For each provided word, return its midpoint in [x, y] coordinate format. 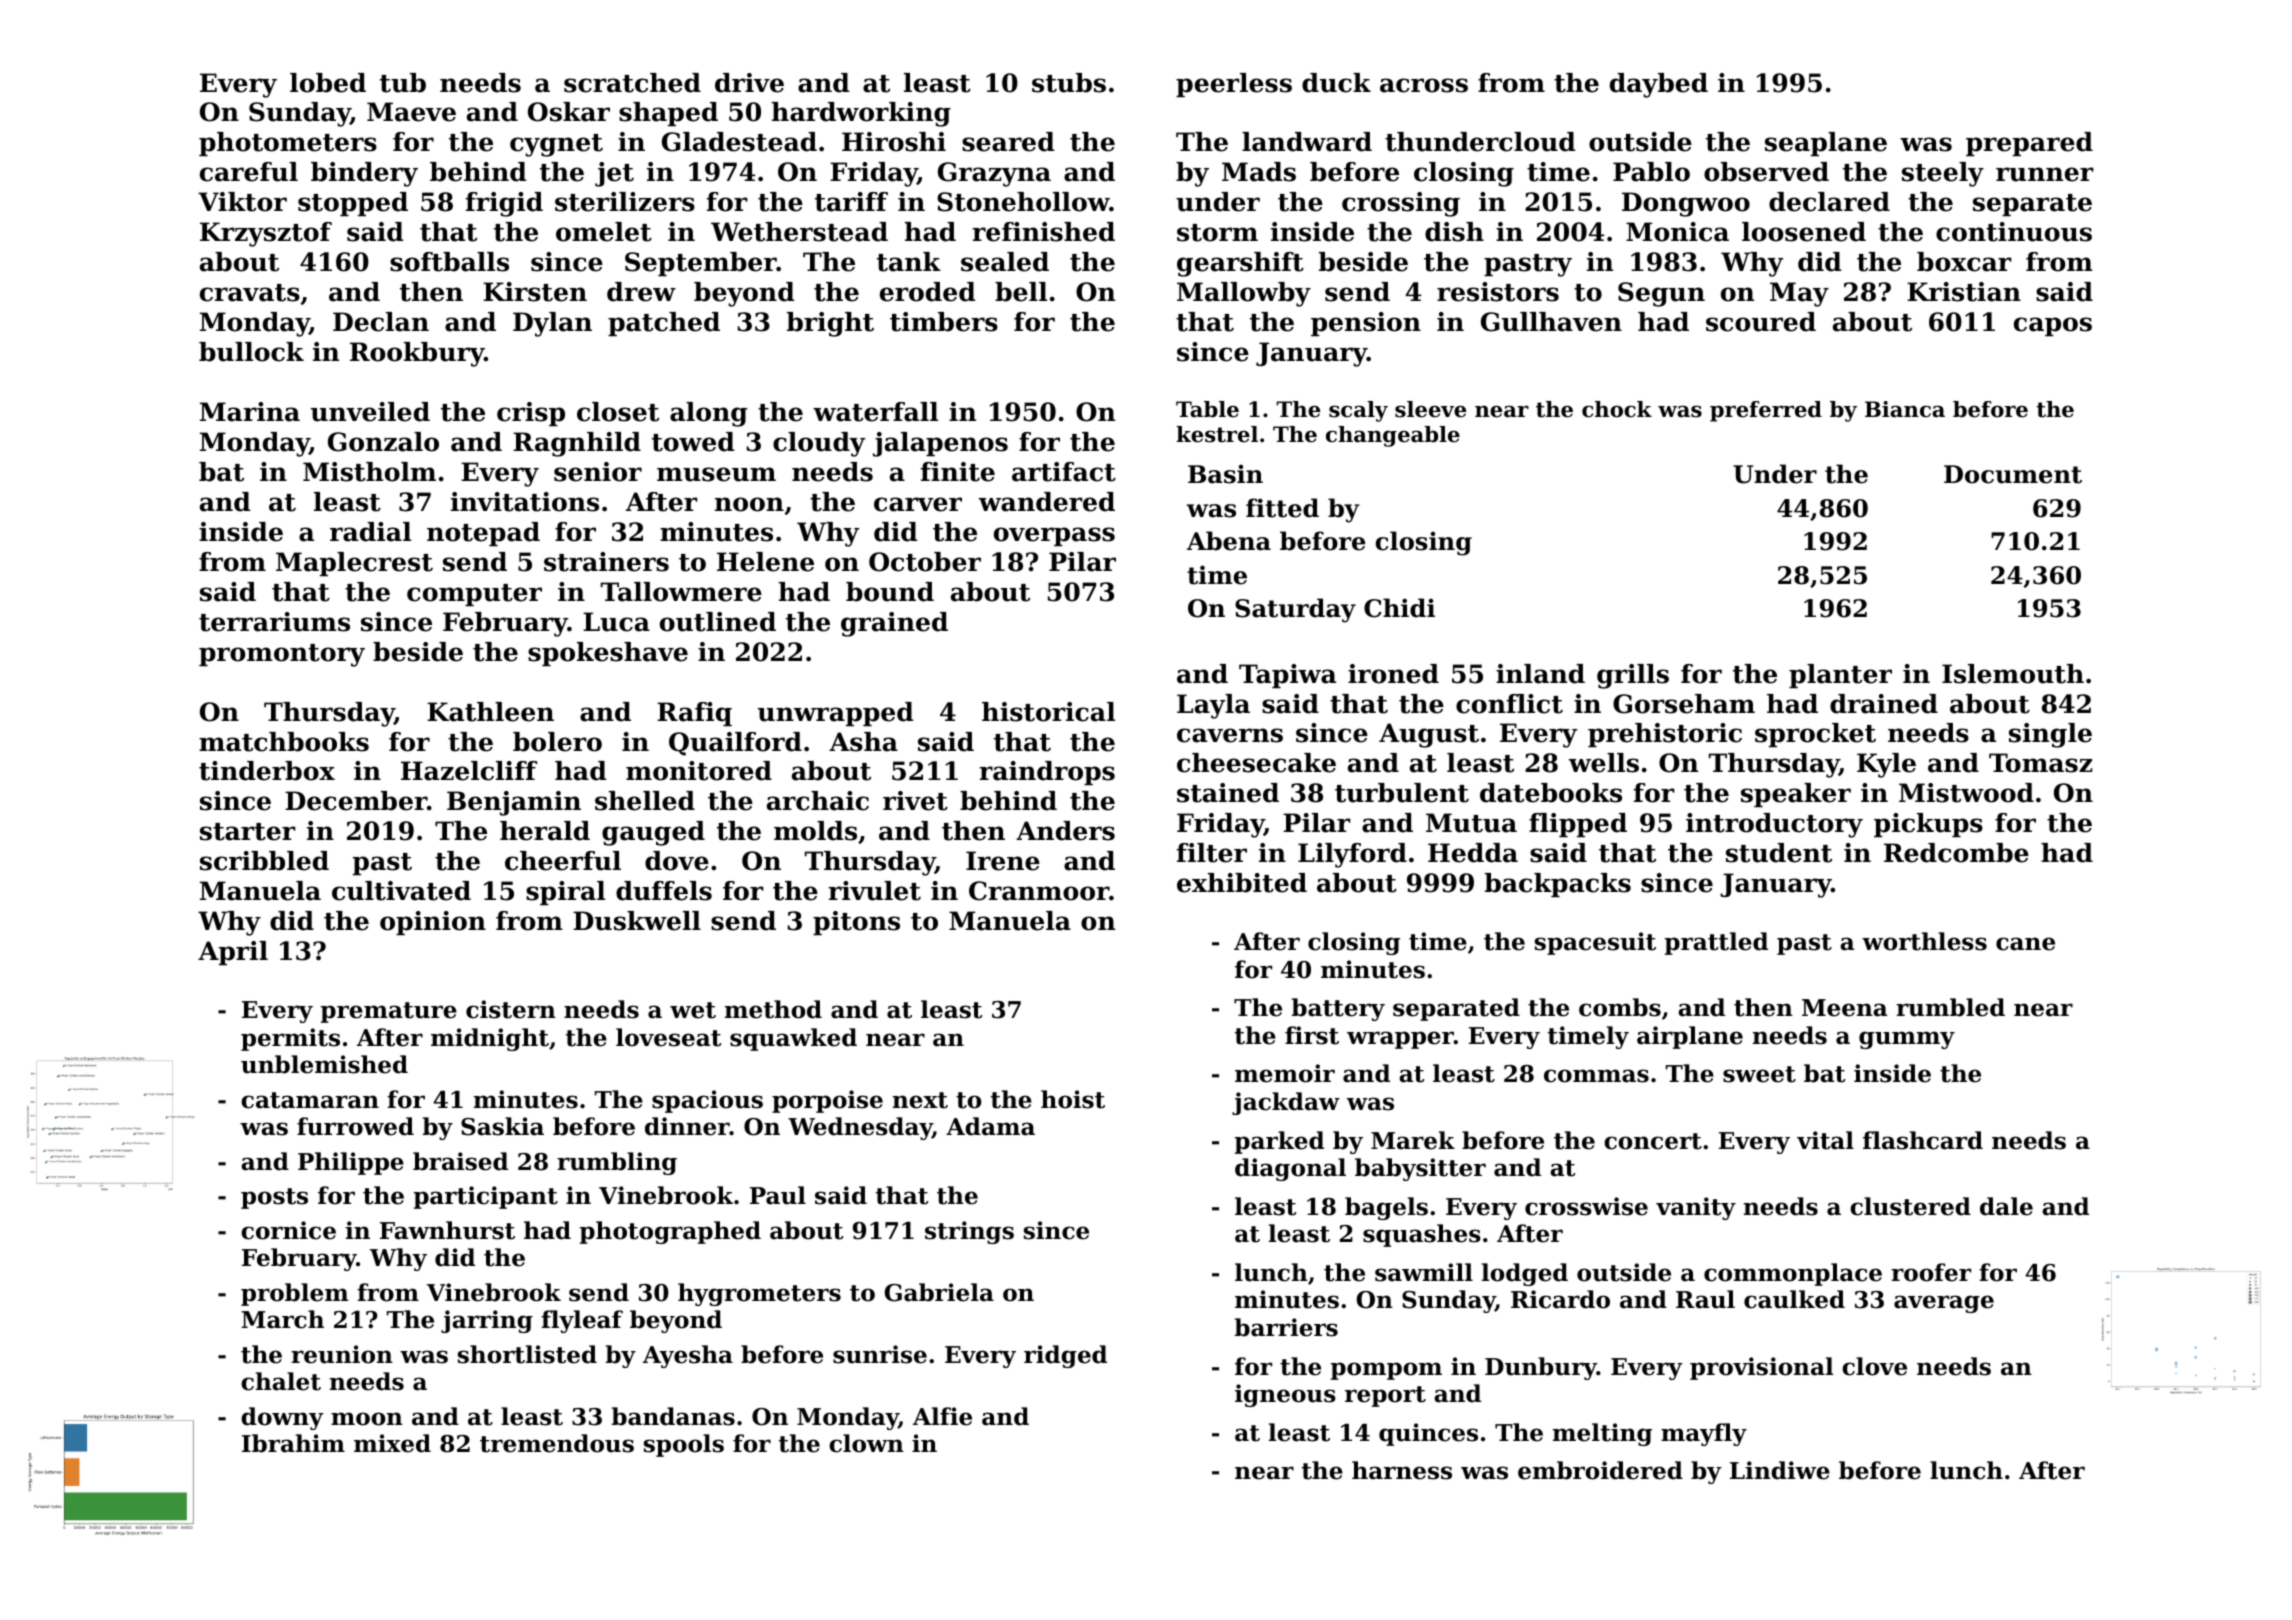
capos [2053, 326]
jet [614, 174]
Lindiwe [1780, 1470]
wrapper [1400, 1040]
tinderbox [267, 771]
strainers [606, 562]
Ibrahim [293, 1443]
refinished [1043, 232]
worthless [1924, 941]
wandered [1047, 502]
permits [290, 1039]
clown [866, 1443]
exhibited [1242, 883]
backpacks [1558, 885]
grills [1633, 676]
